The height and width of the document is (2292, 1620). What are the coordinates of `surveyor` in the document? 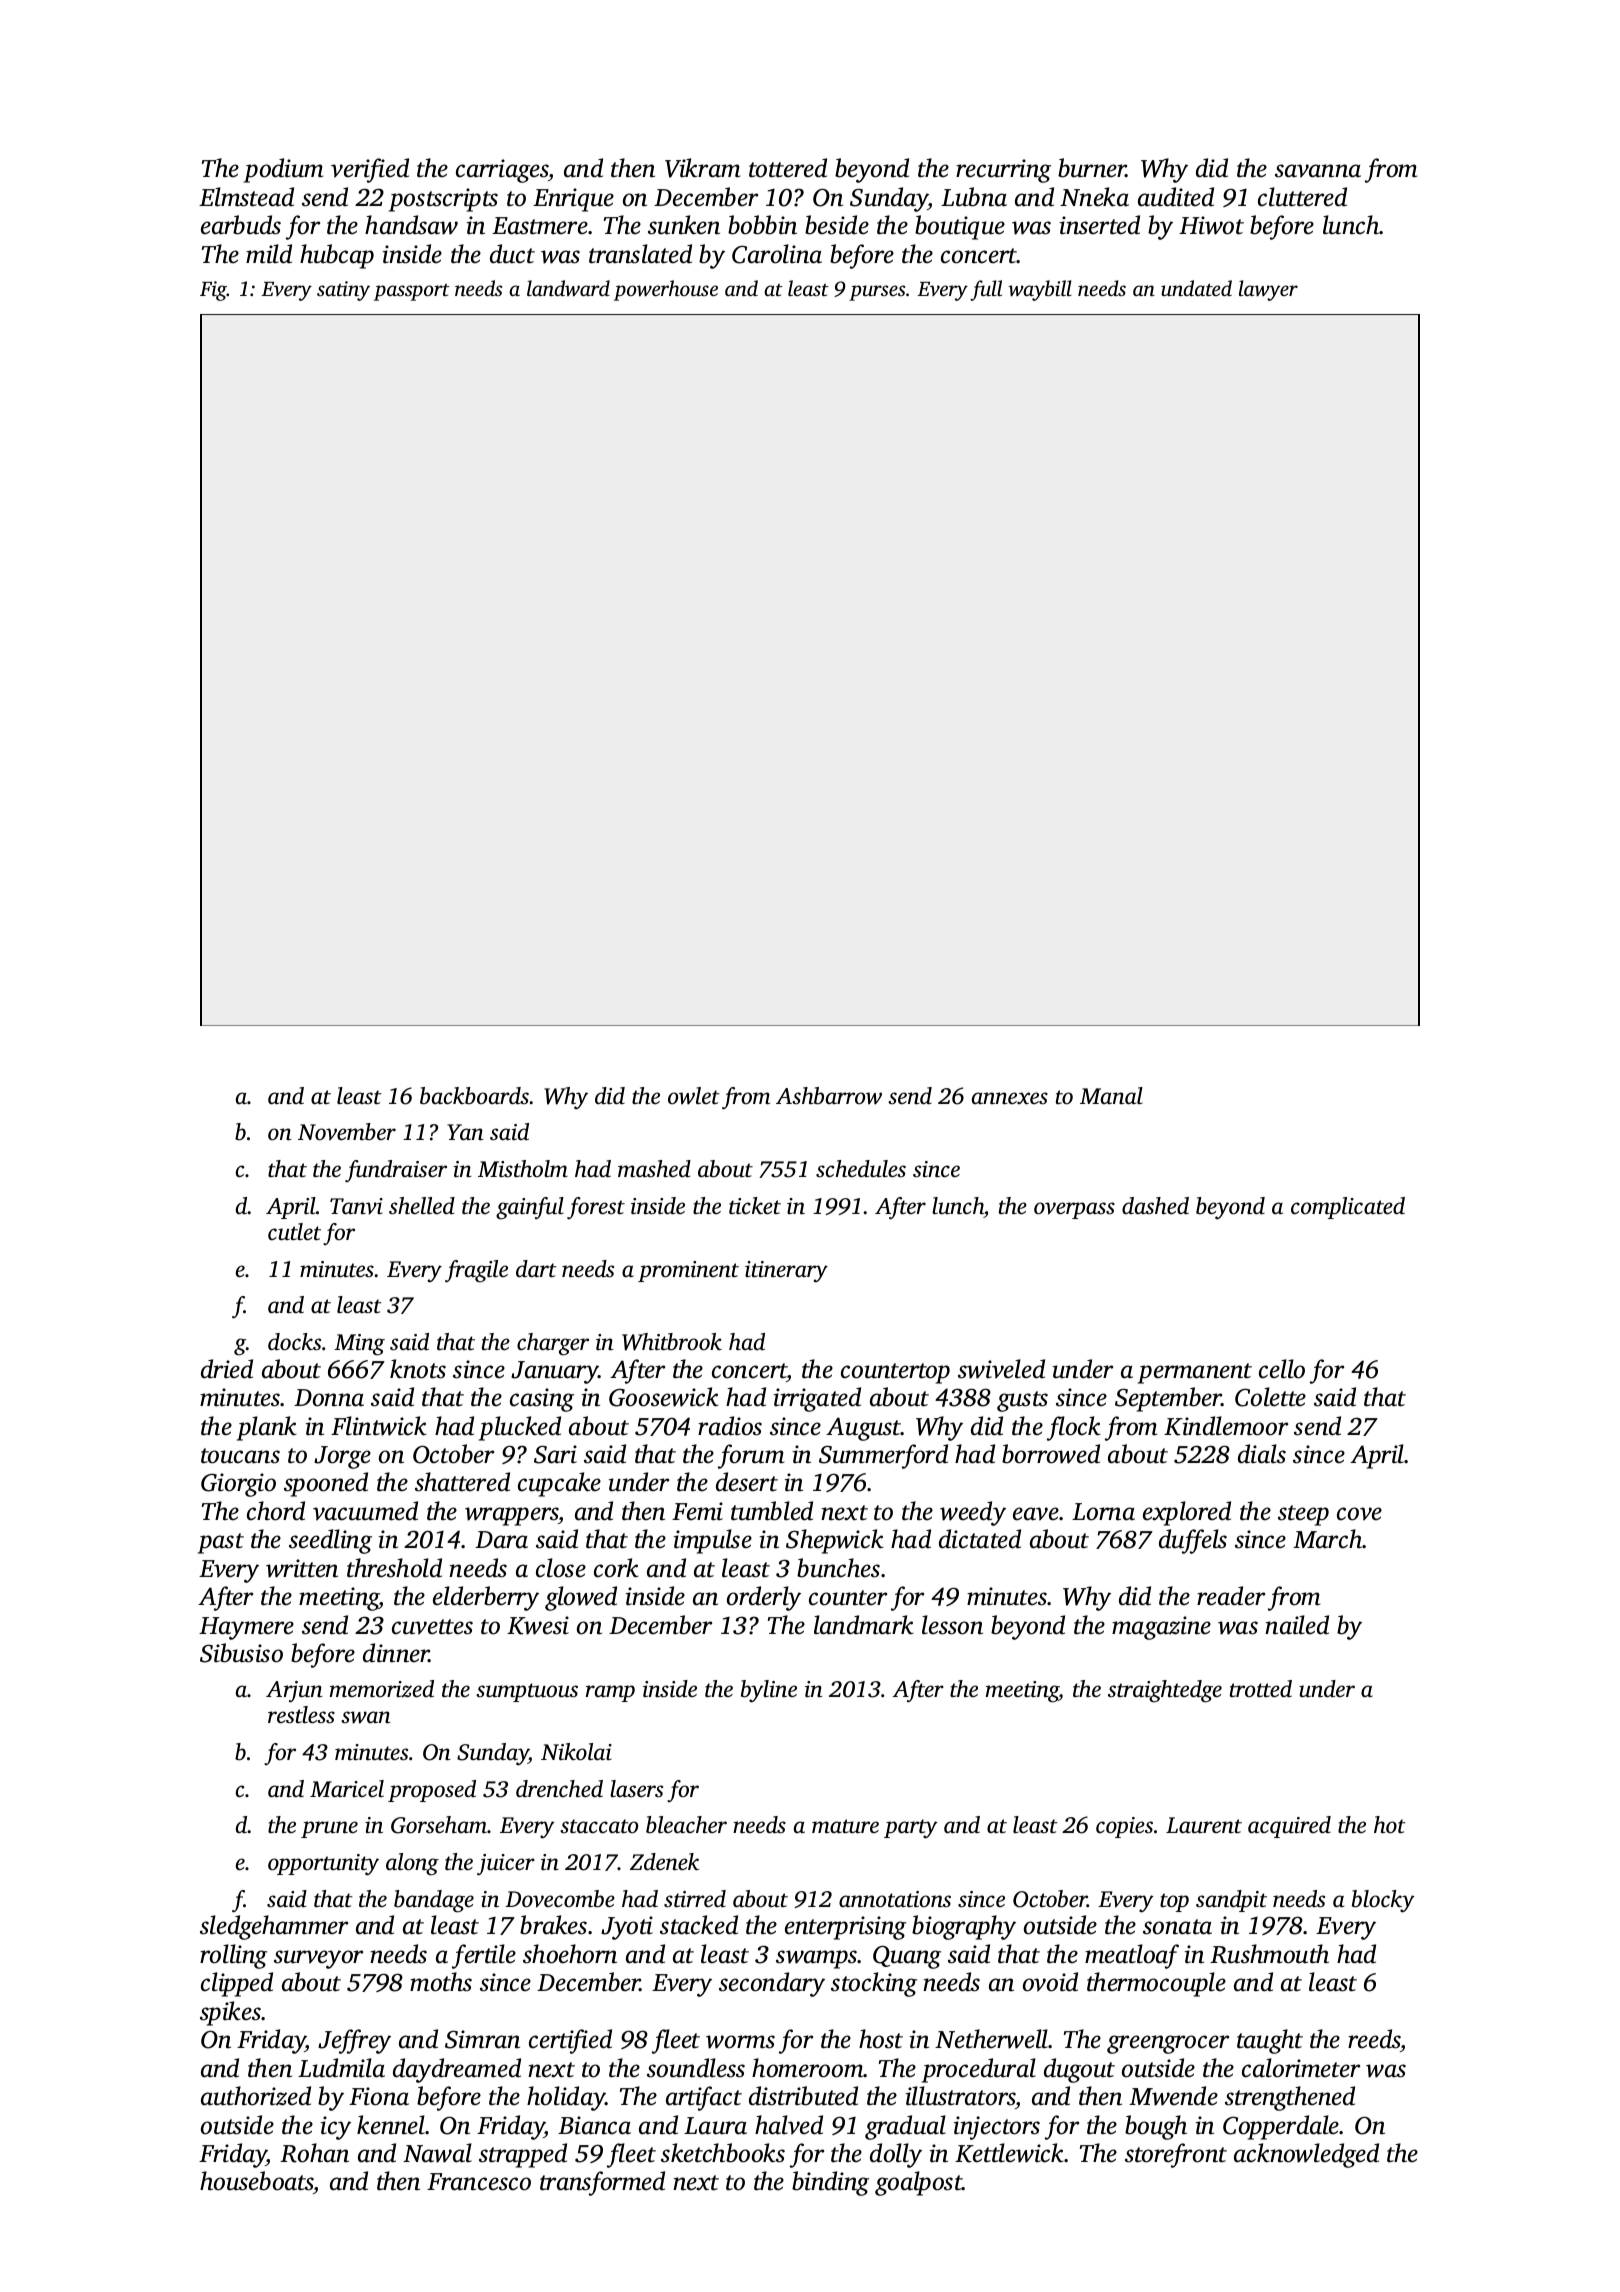 It's located at (318, 1959).
